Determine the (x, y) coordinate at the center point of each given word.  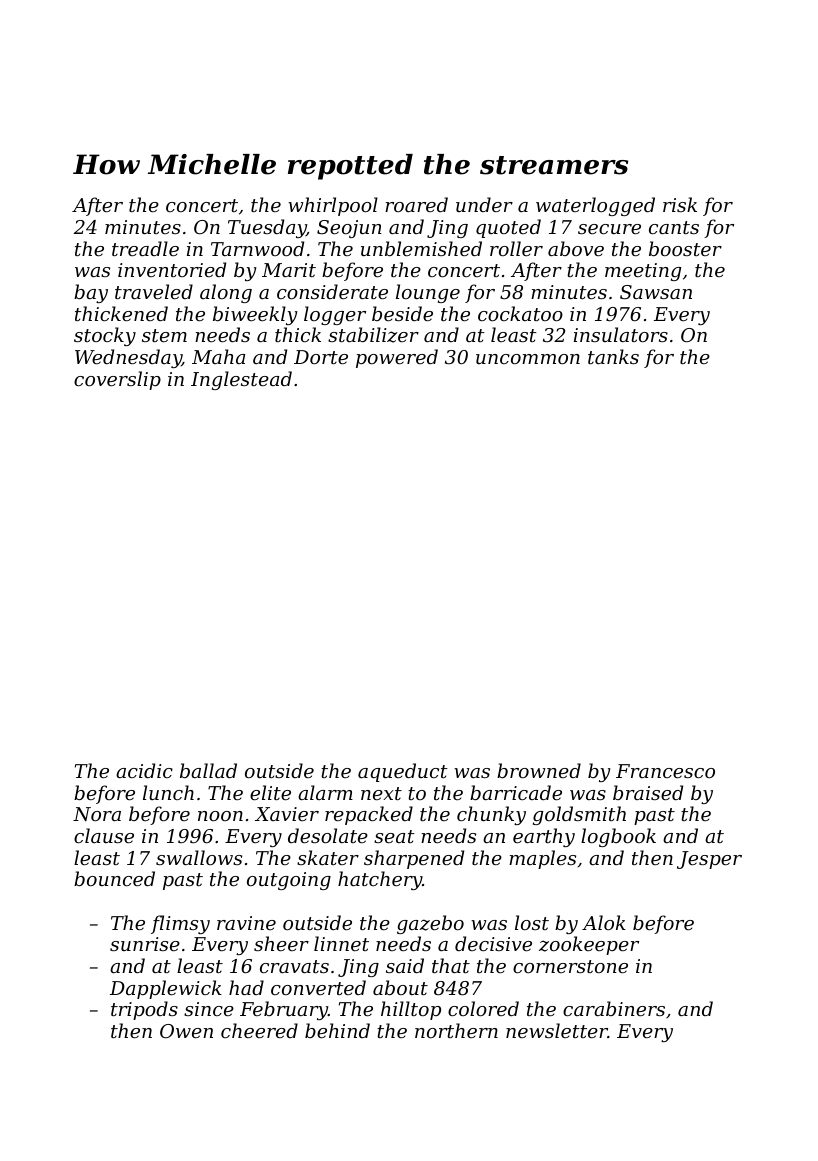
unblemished (421, 248)
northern (456, 1030)
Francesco (665, 771)
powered (397, 358)
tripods (144, 1010)
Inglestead (241, 380)
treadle (145, 248)
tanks (613, 356)
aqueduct (403, 772)
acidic (144, 770)
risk (680, 204)
